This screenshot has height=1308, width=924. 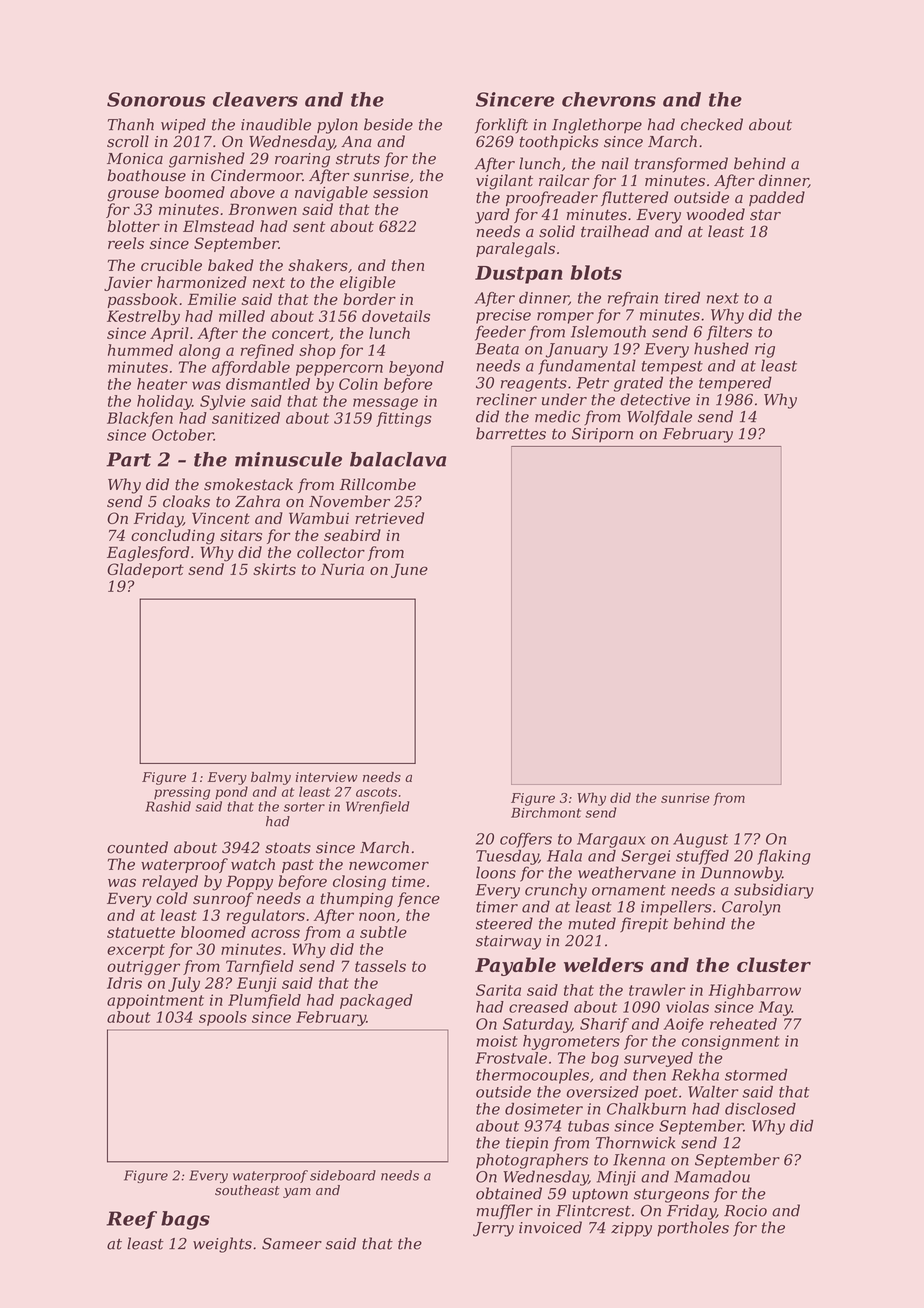 I want to click on inaudible, so click(x=276, y=124).
